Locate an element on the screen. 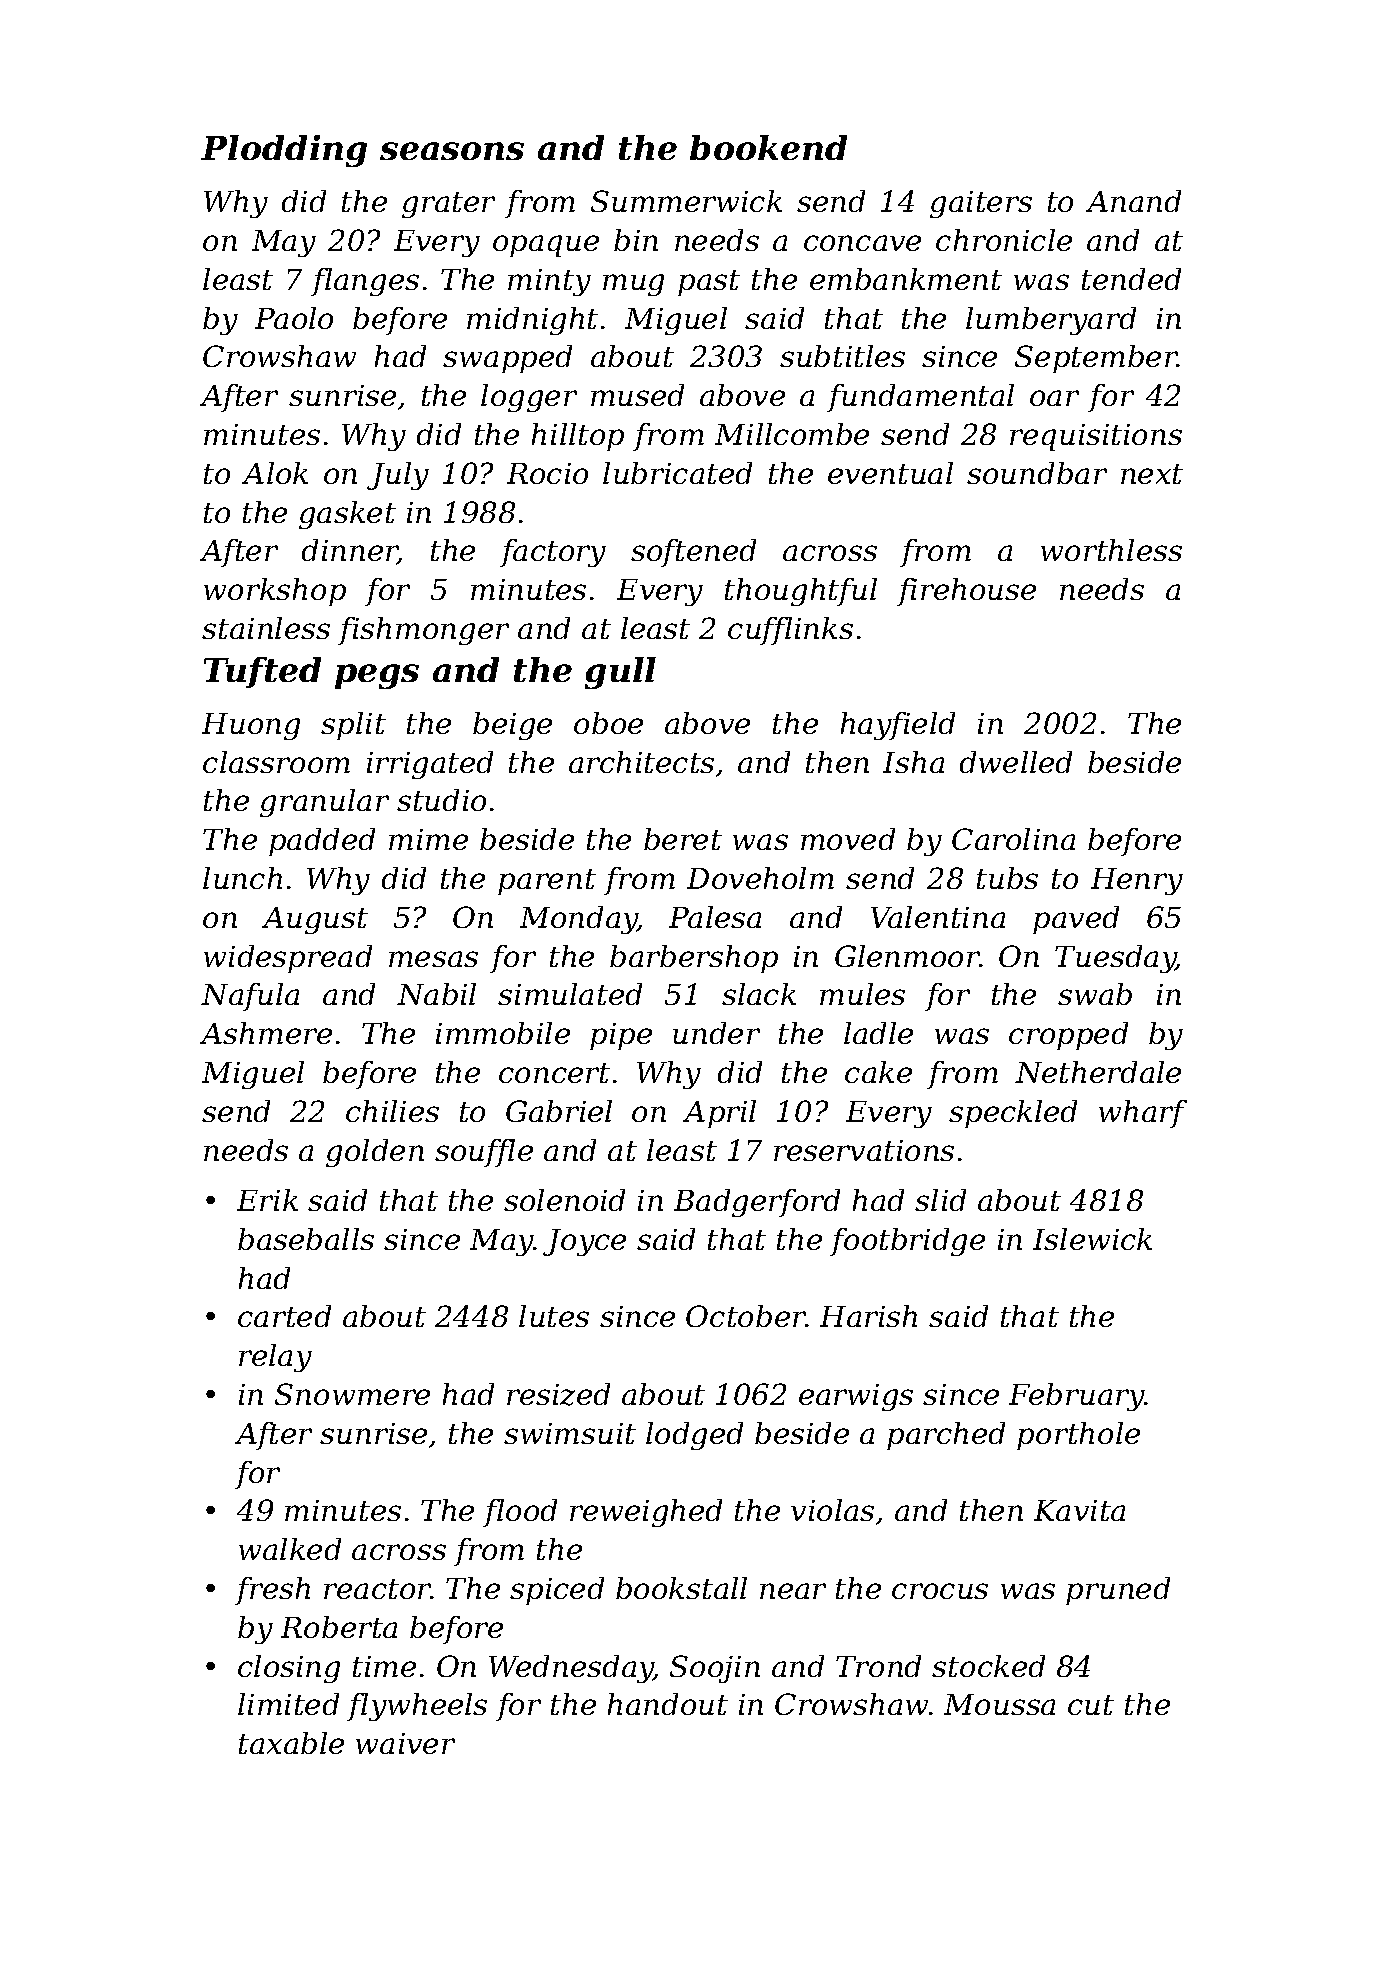  Paolo is located at coordinates (294, 318).
